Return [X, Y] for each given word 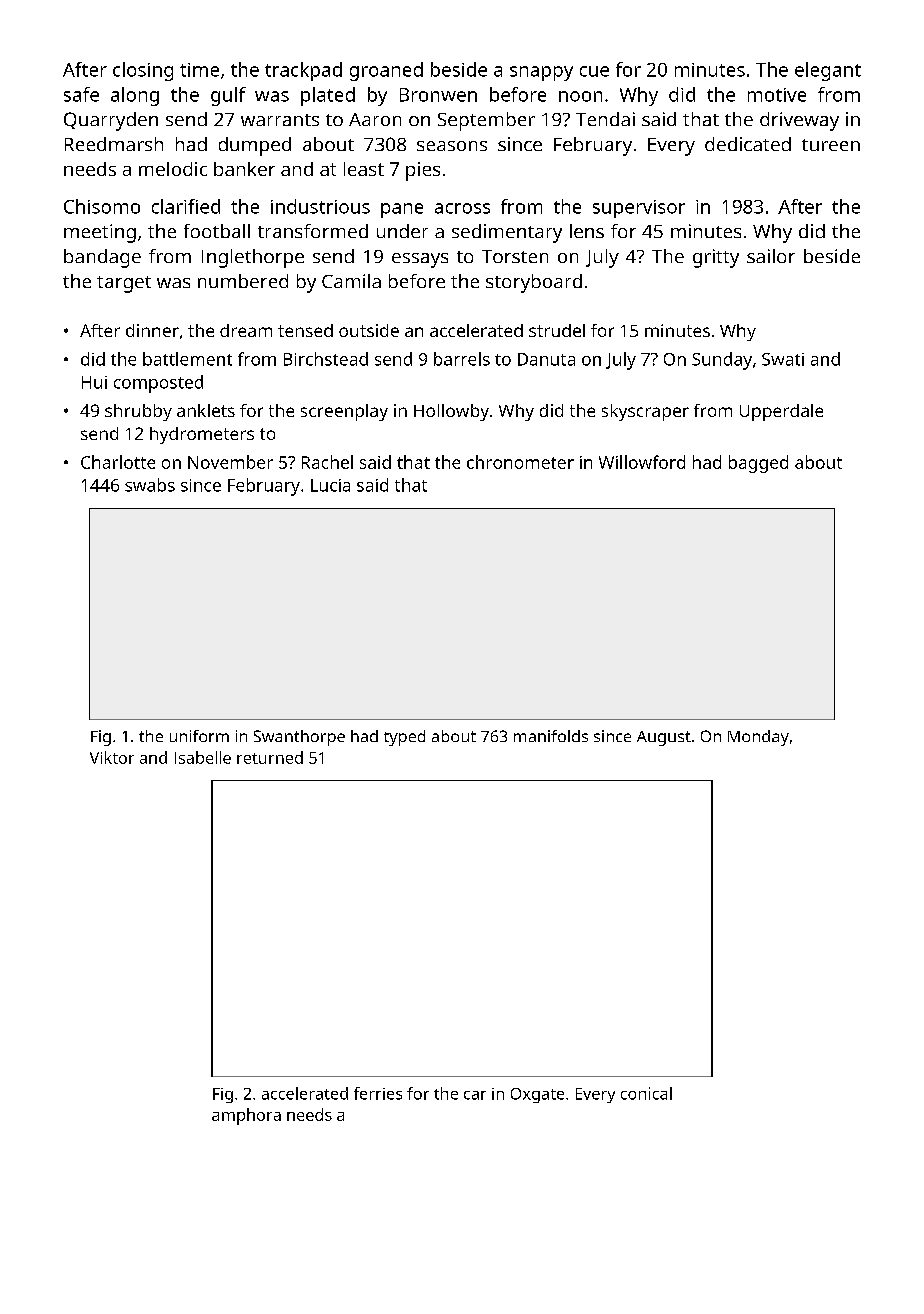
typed [404, 738]
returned [270, 757]
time [199, 70]
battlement [187, 359]
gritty [716, 258]
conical [646, 1093]
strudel [557, 330]
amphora [246, 1116]
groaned [386, 71]
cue [594, 71]
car [475, 1095]
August [664, 738]
